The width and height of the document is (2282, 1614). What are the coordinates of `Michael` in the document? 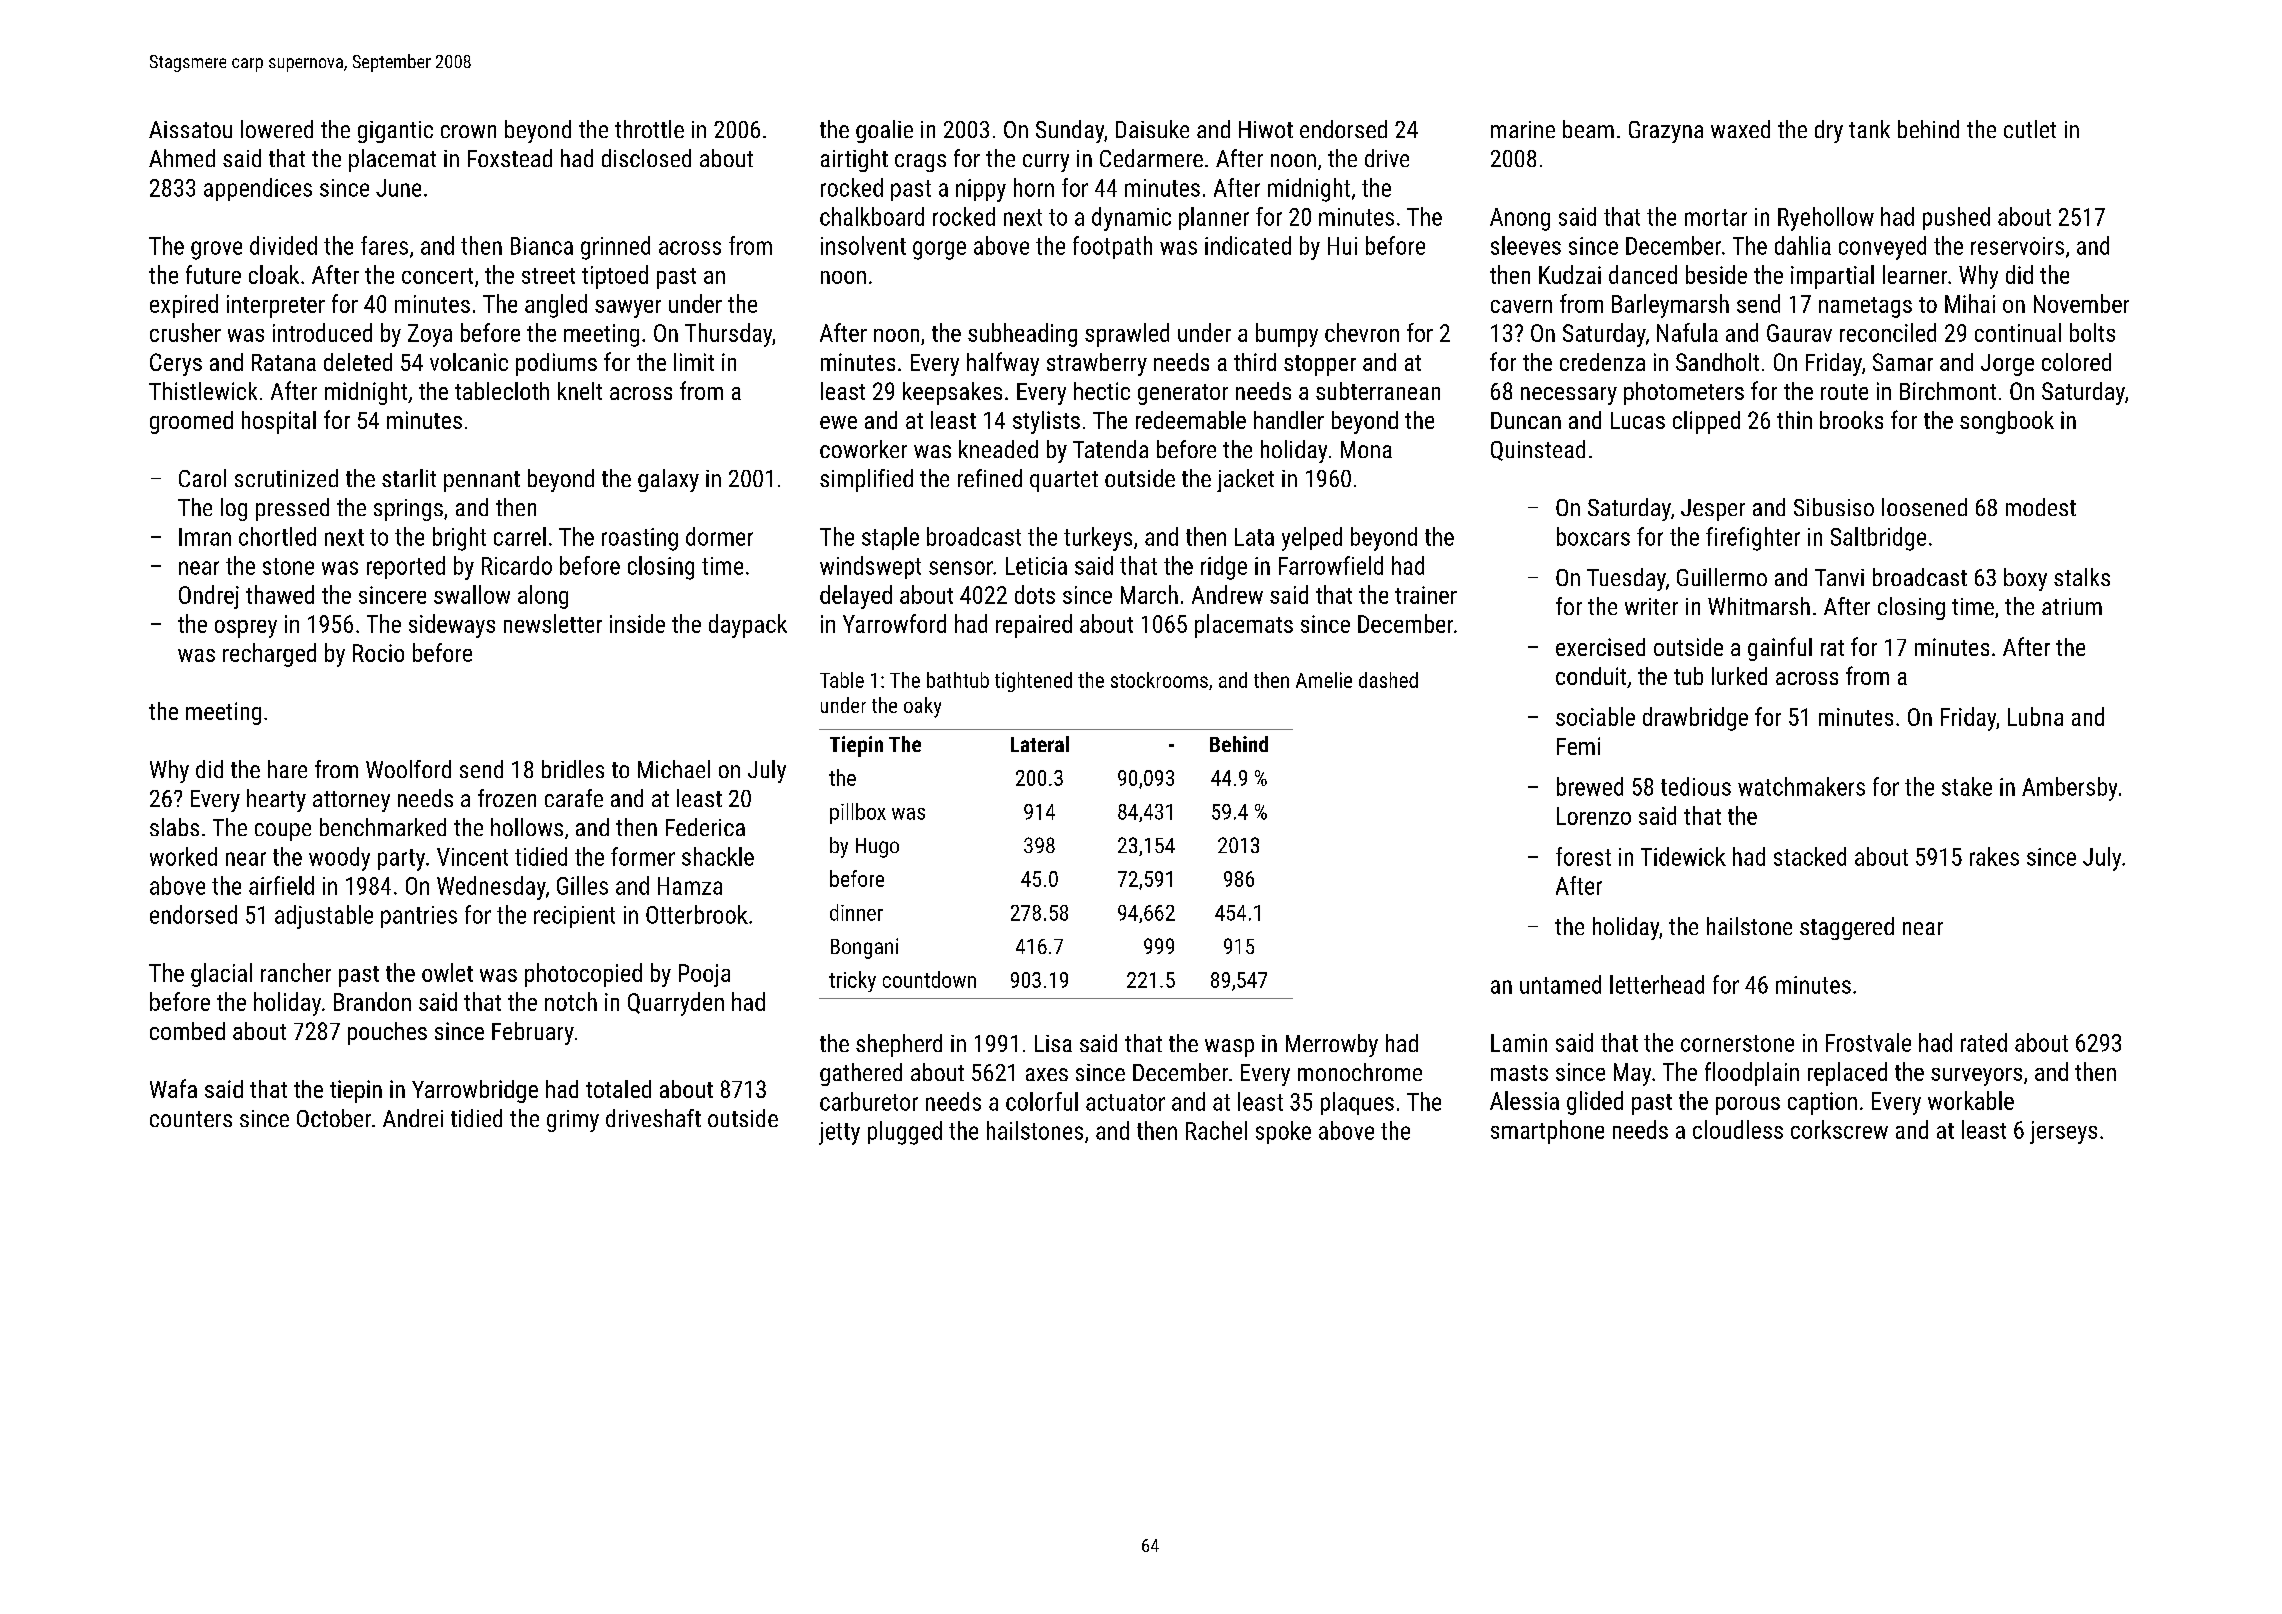 It's located at (674, 769).
